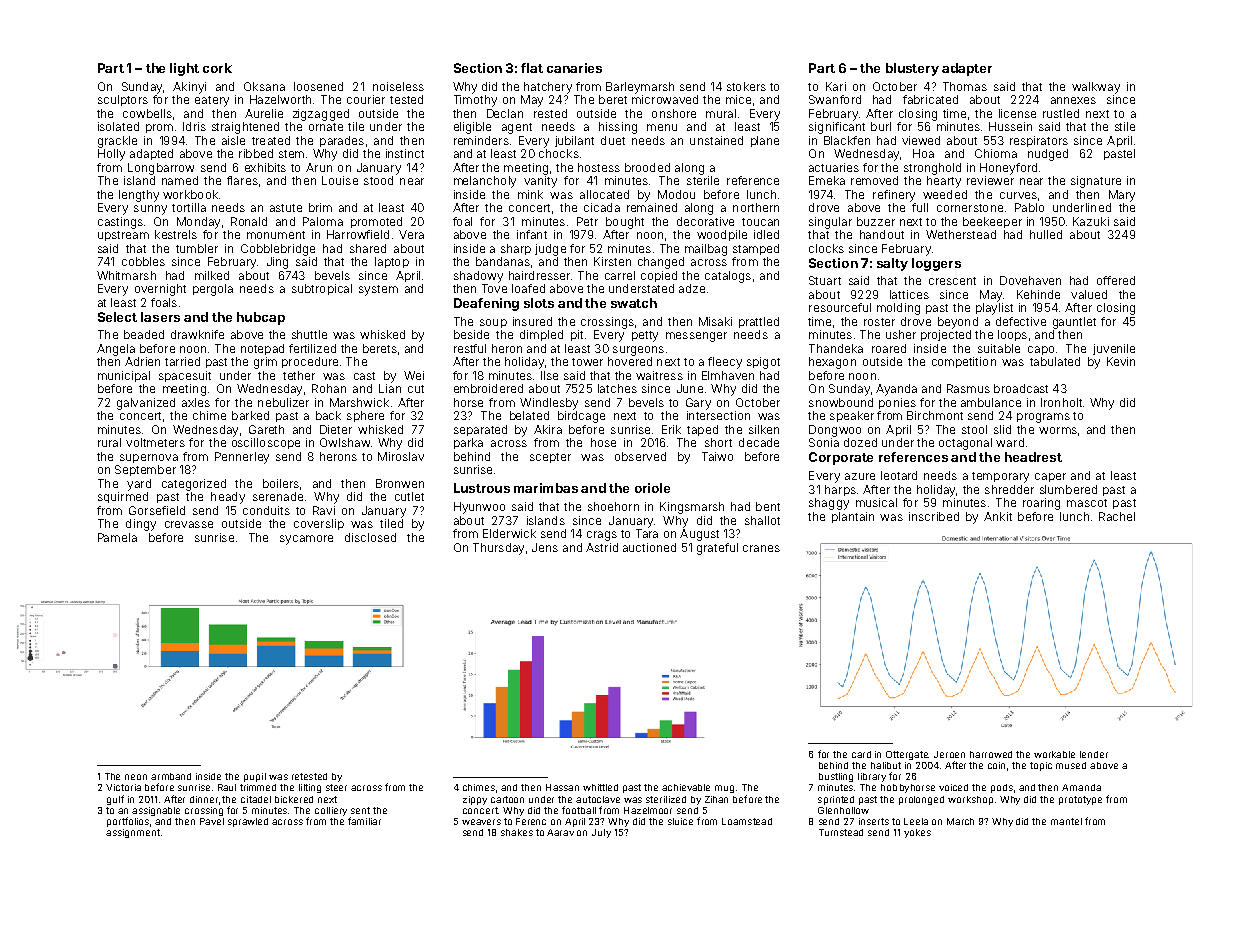  I want to click on flat, so click(532, 68).
